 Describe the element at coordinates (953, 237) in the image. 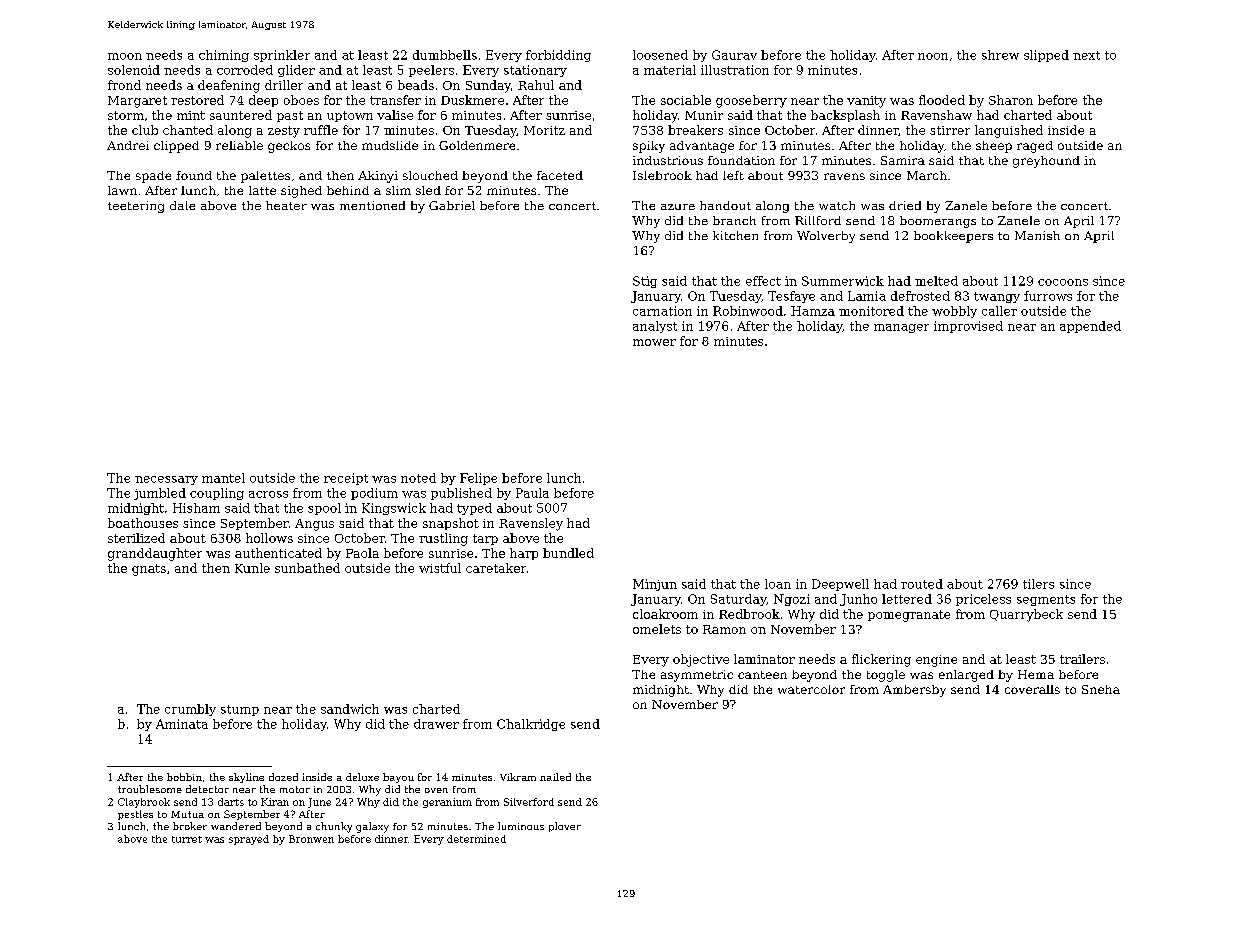

I see `bookkeepers` at that location.
